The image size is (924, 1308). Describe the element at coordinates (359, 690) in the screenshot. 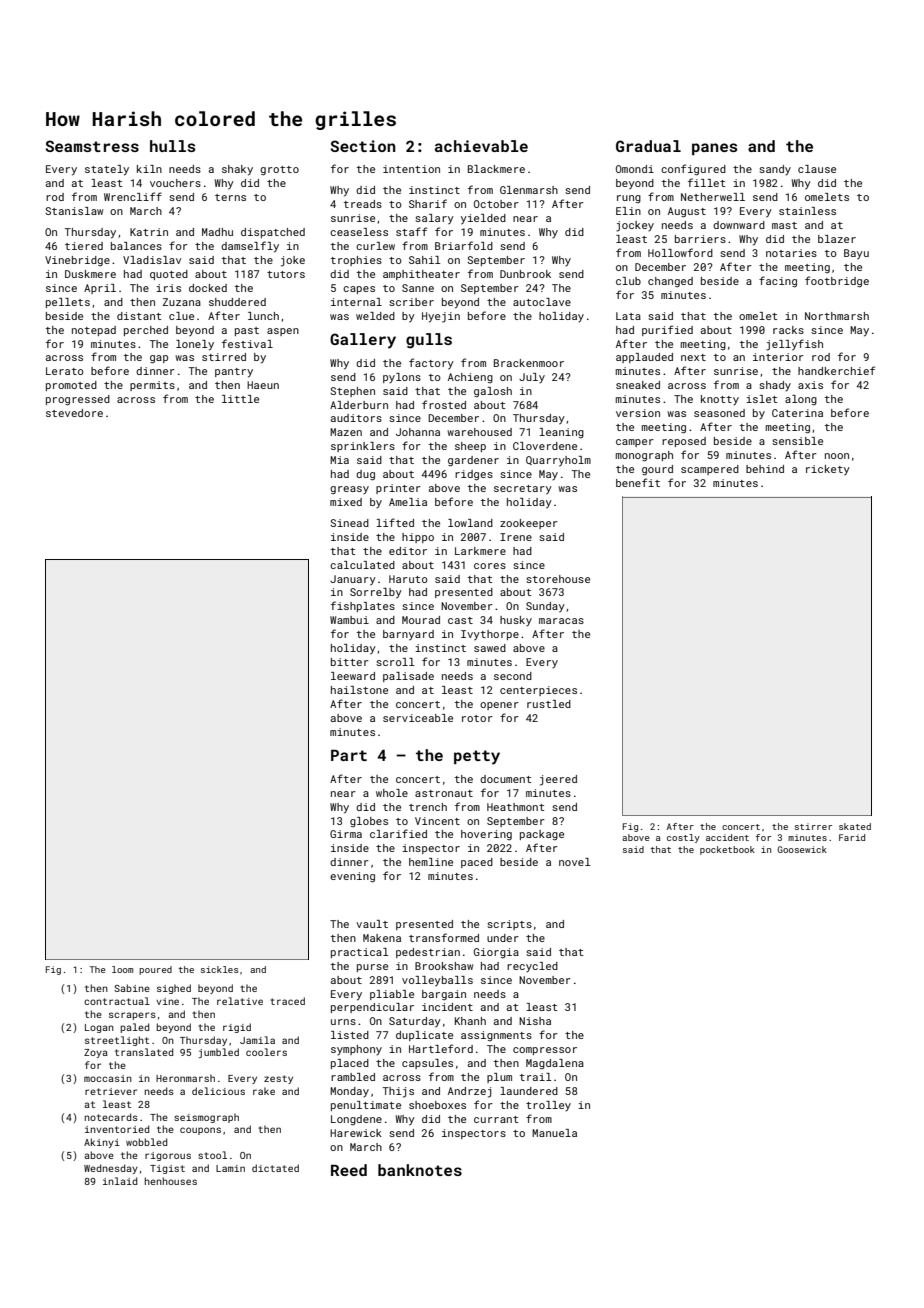

I see `hailstone` at that location.
